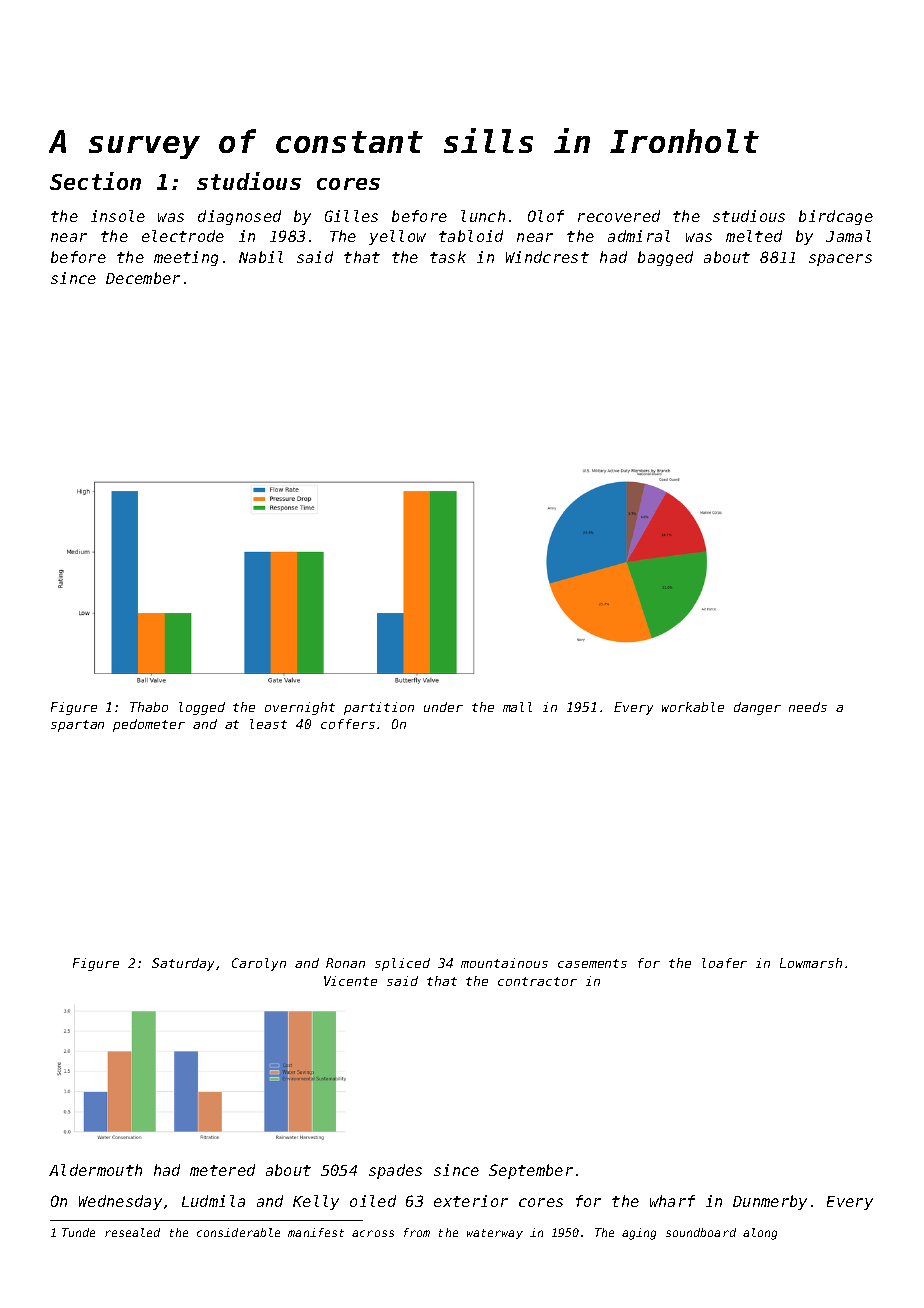 This screenshot has height=1308, width=924. I want to click on exterior, so click(471, 1201).
